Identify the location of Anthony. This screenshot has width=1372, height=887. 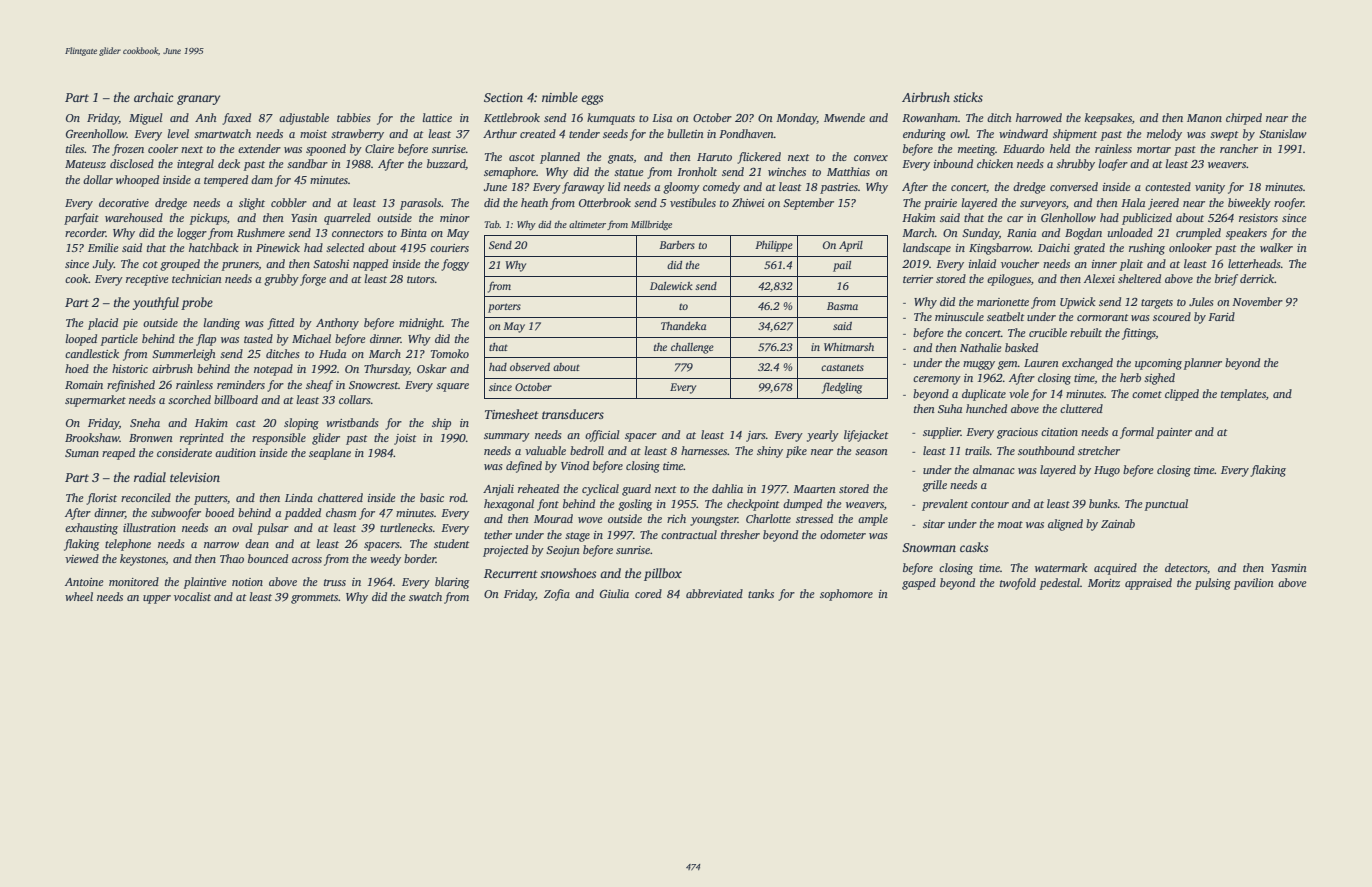
(337, 324).
